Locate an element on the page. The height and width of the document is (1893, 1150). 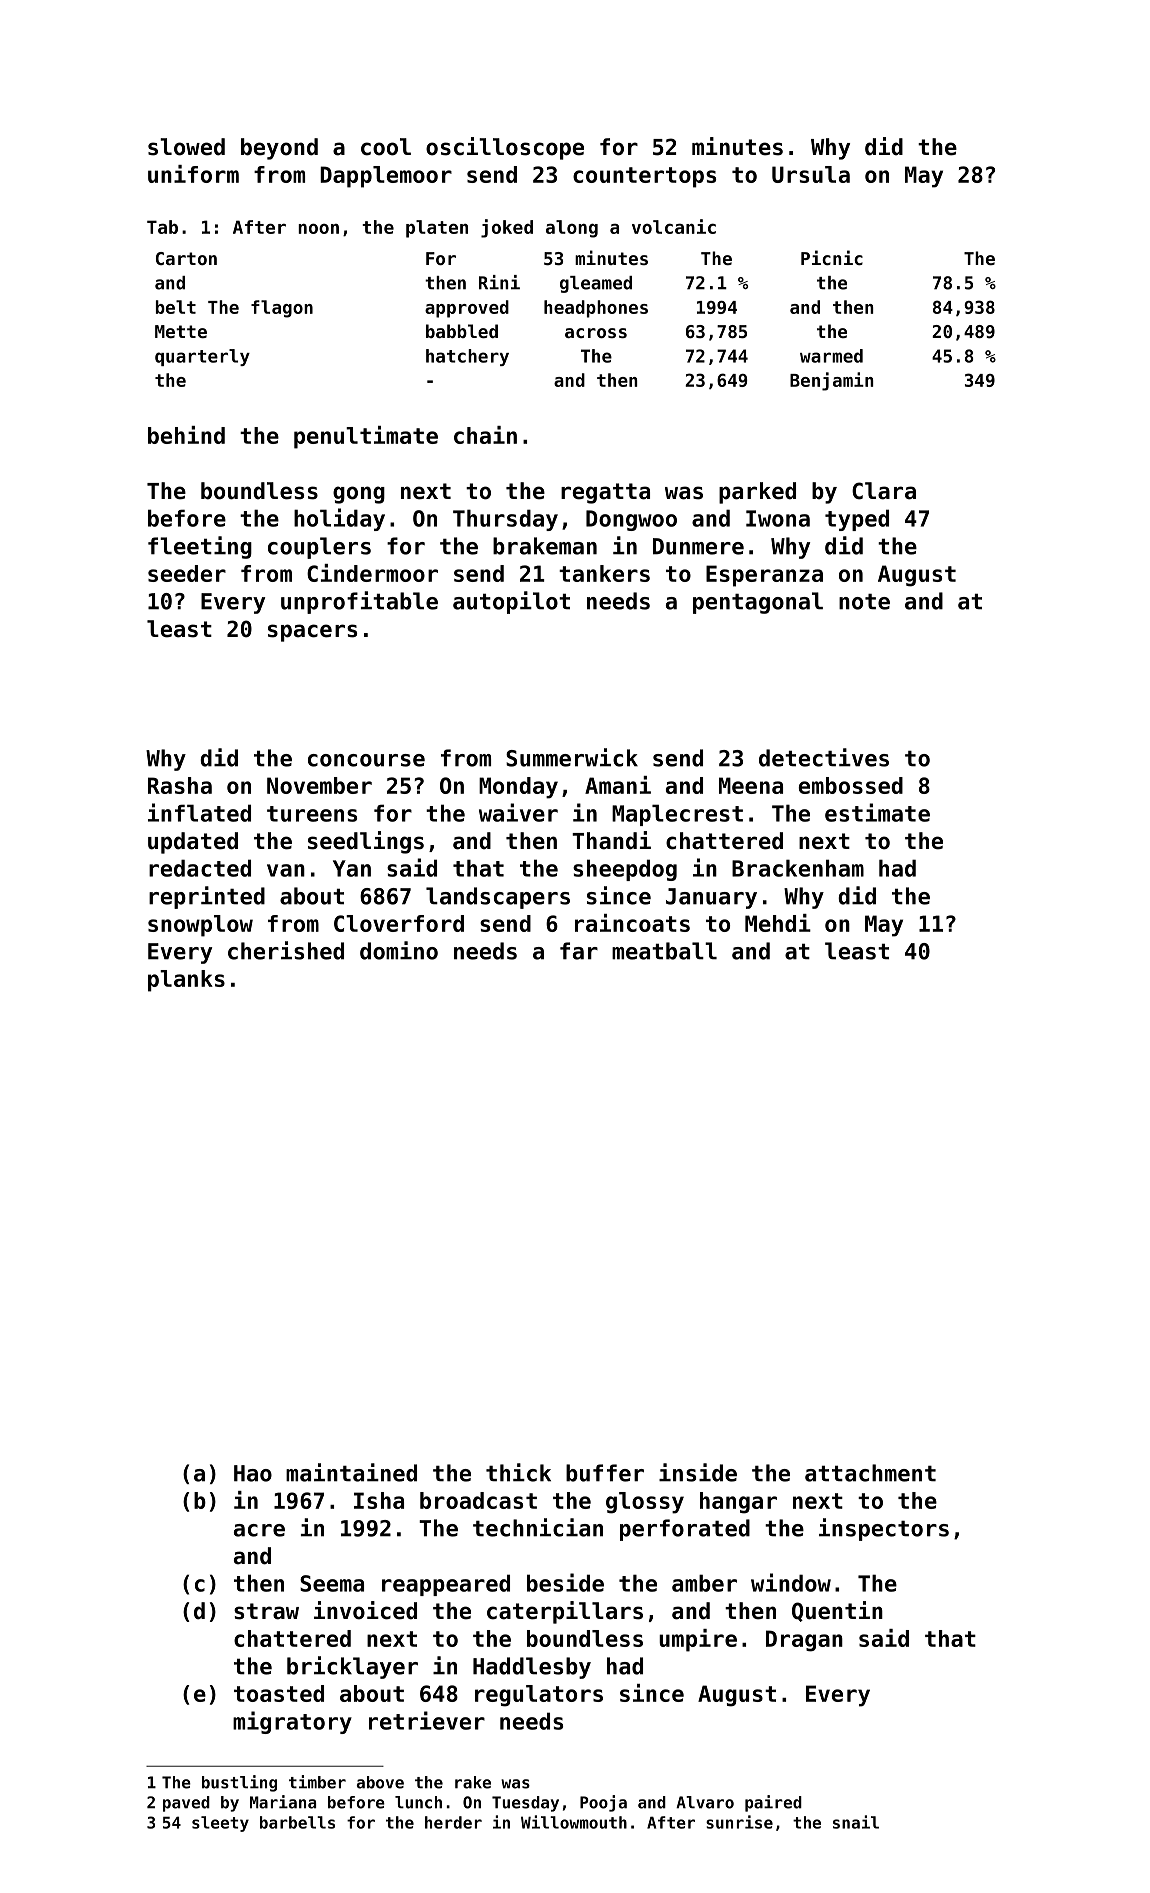
thick is located at coordinates (518, 1472).
